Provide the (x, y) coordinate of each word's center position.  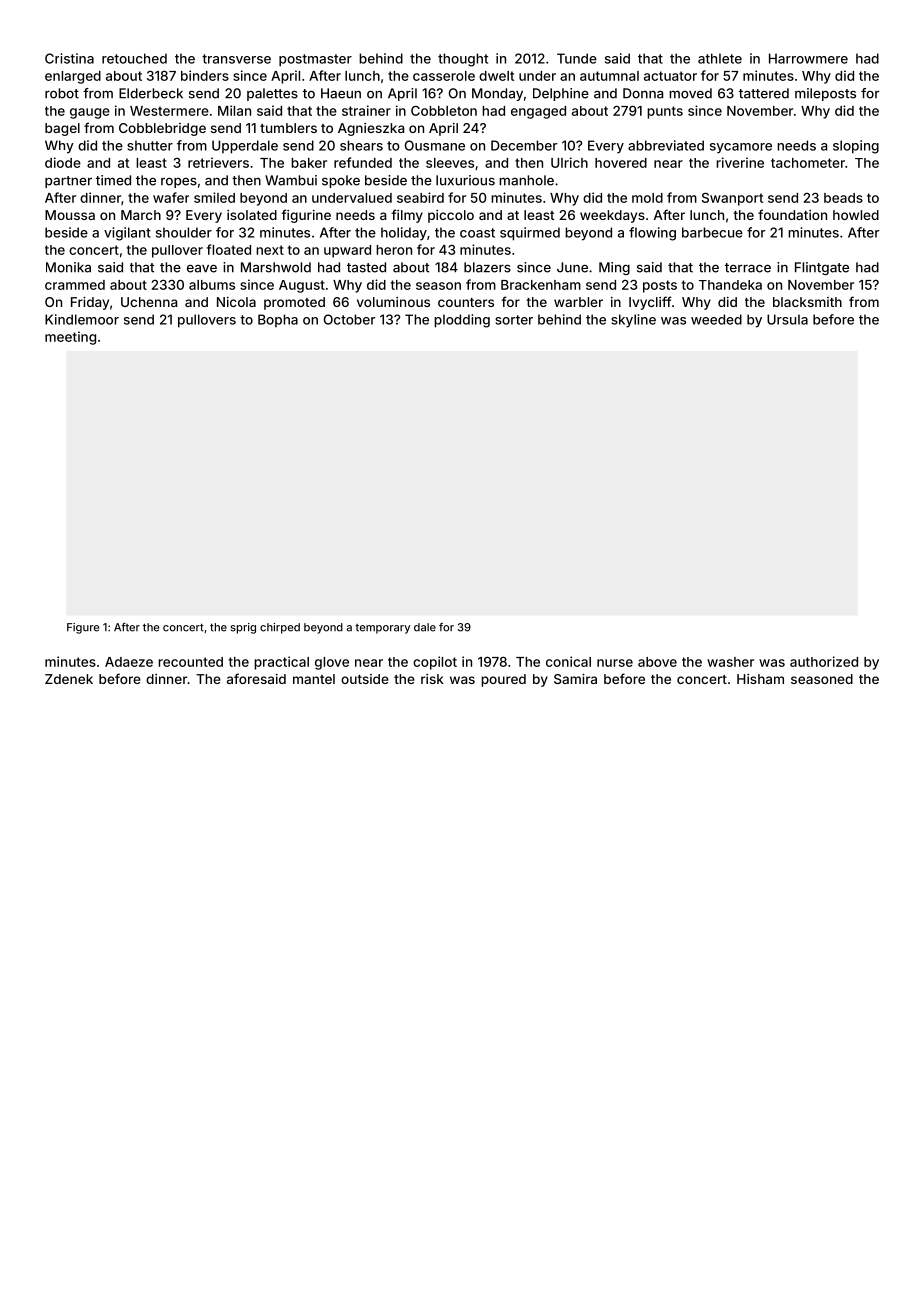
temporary (382, 629)
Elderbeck (151, 93)
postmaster (315, 60)
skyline (633, 321)
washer (730, 662)
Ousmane (435, 145)
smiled (214, 197)
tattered (764, 93)
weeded (716, 319)
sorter (514, 320)
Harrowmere (808, 58)
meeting (70, 338)
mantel (314, 679)
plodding (462, 321)
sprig (243, 628)
